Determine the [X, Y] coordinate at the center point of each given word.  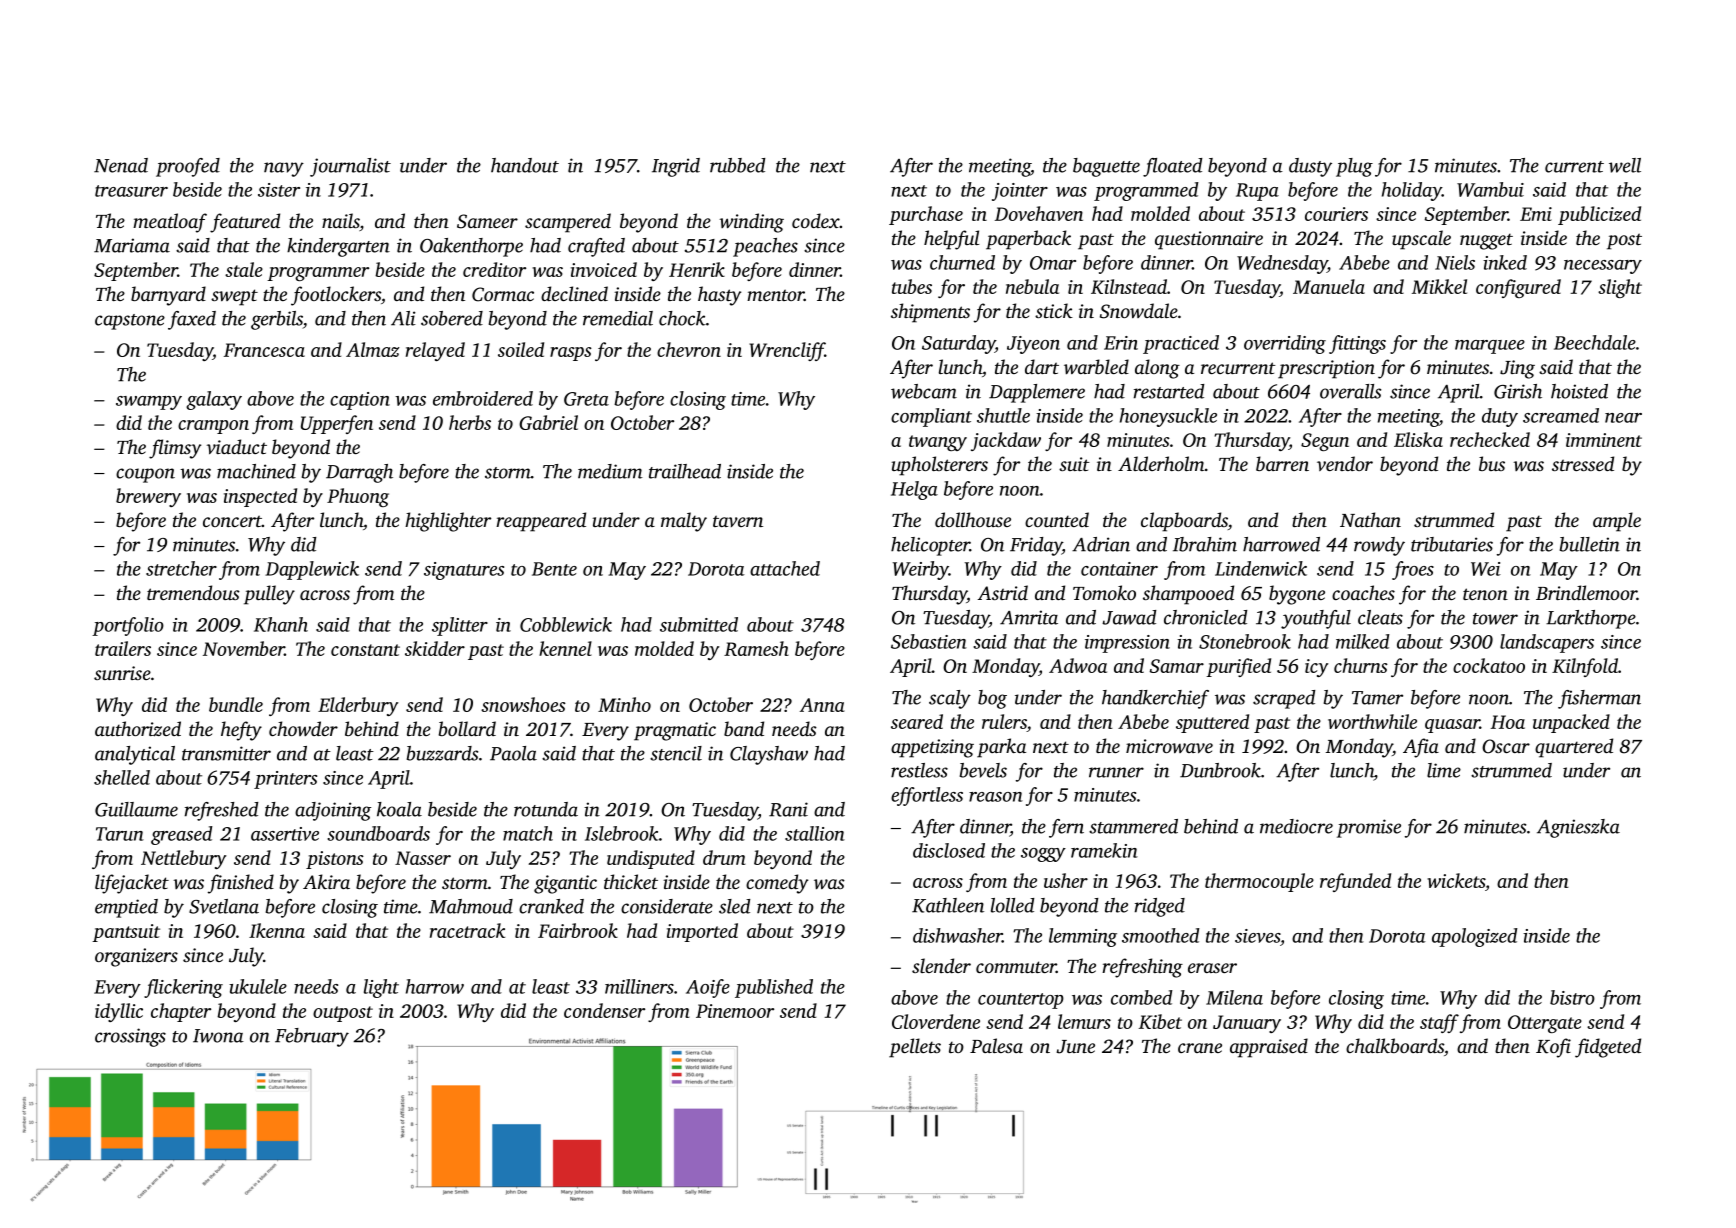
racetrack [467, 930]
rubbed [737, 165]
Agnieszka [1578, 828]
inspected [260, 497]
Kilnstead [1129, 286]
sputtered [1212, 723]
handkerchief [1155, 699]
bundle [236, 704]
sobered [452, 318]
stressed [1583, 463]
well [1625, 165]
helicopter [930, 546]
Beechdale [1595, 342]
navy [284, 169]
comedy [777, 884]
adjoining [333, 811]
